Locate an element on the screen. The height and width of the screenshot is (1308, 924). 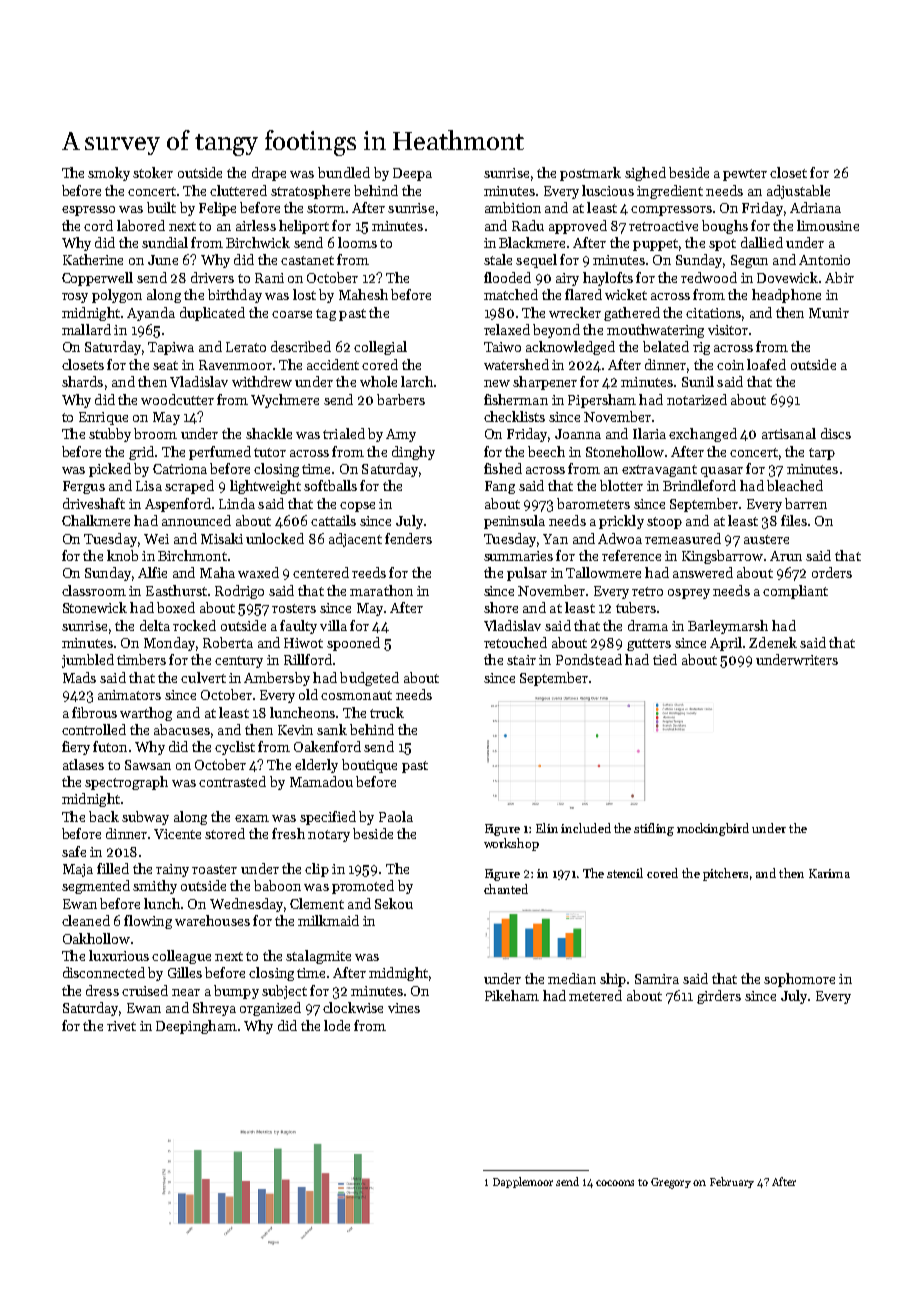
Taiwo is located at coordinates (502, 347).
